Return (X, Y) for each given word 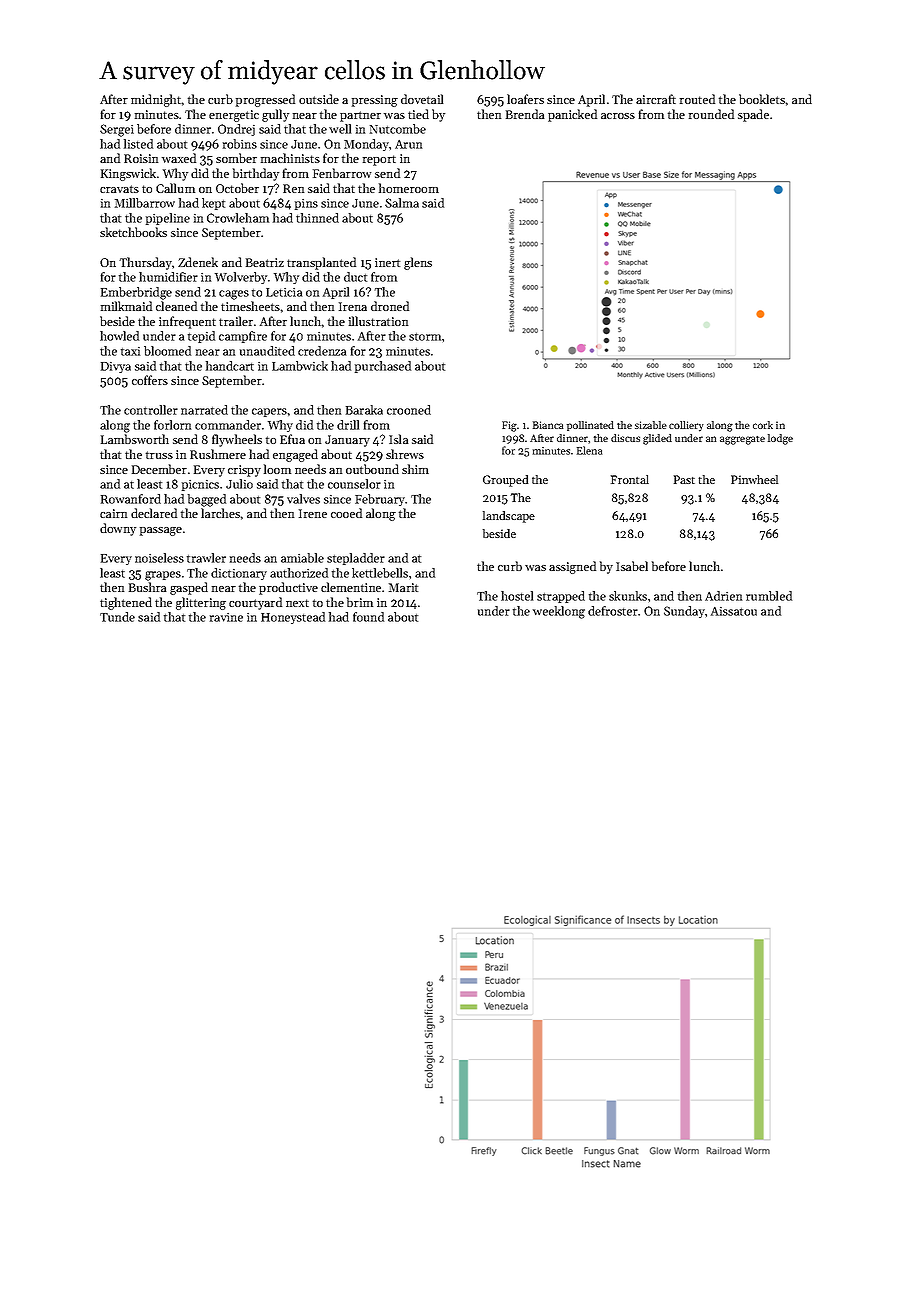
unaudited (267, 351)
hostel (517, 596)
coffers (150, 380)
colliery (686, 426)
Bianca (548, 425)
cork (763, 425)
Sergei (117, 130)
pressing (375, 101)
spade (753, 115)
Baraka (364, 410)
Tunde (117, 617)
